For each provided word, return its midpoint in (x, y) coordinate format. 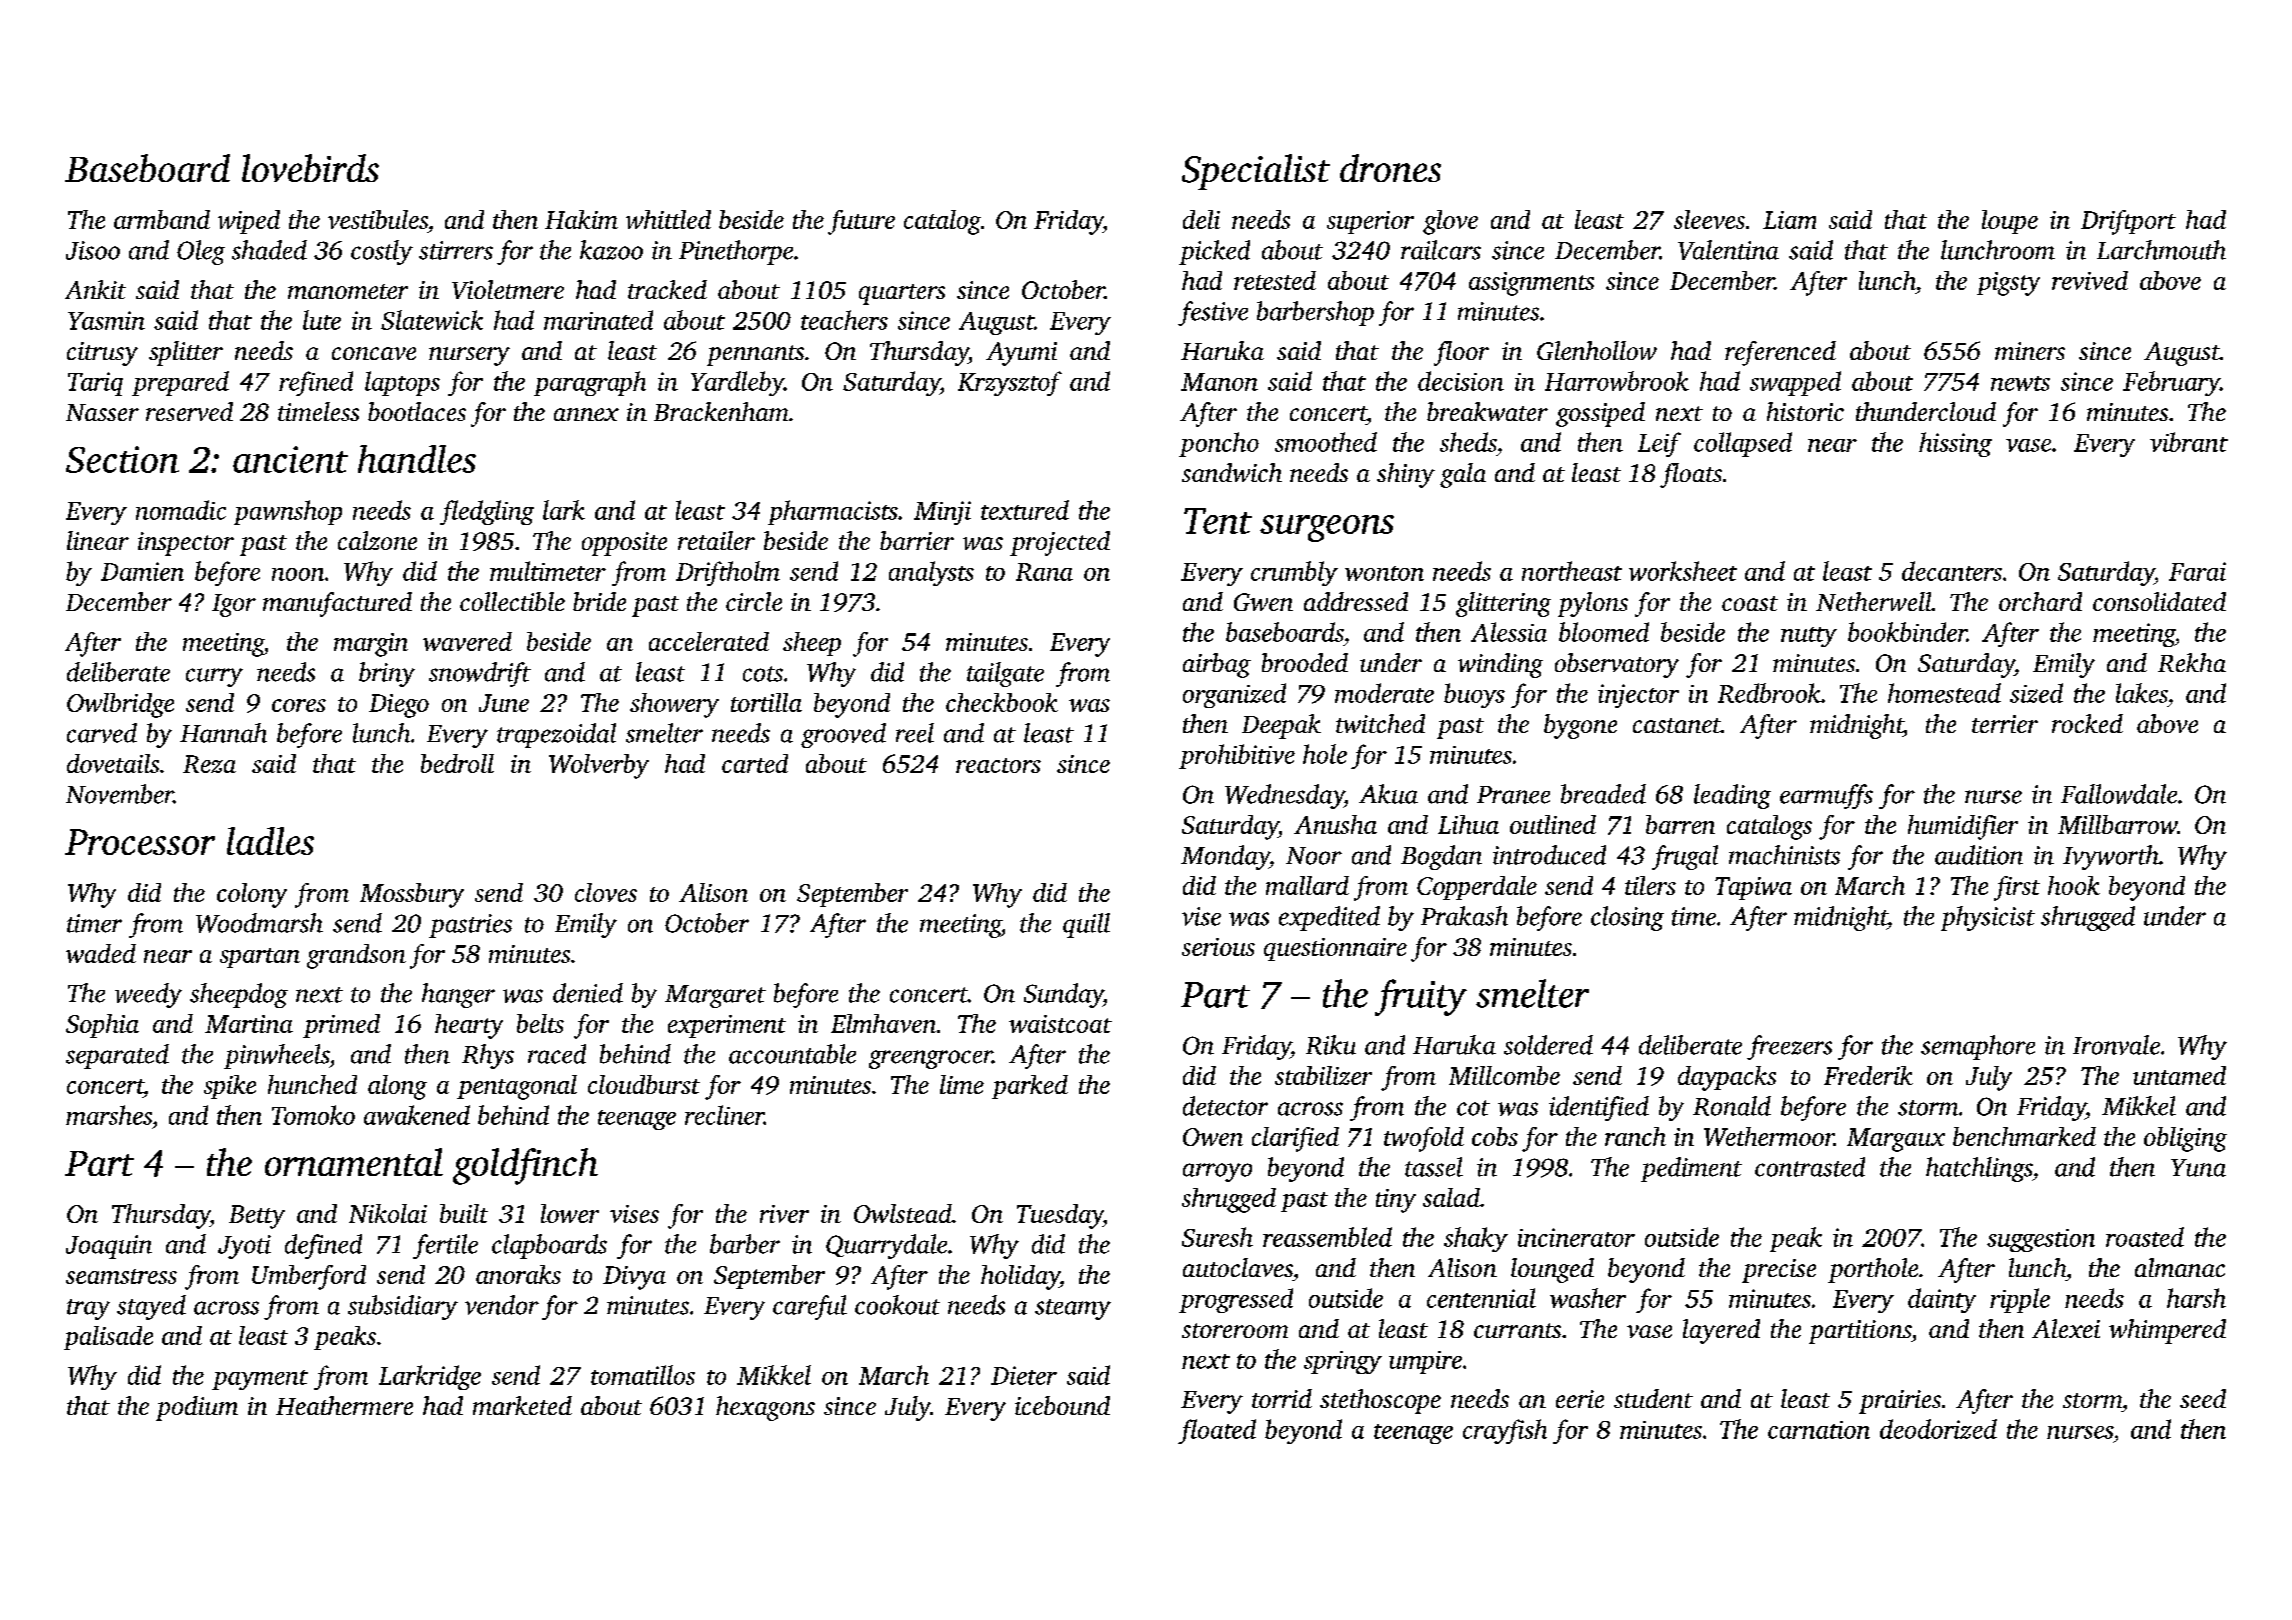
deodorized (1938, 1429)
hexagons (765, 1408)
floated (1217, 1431)
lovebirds (310, 168)
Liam (1789, 220)
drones (1390, 168)
